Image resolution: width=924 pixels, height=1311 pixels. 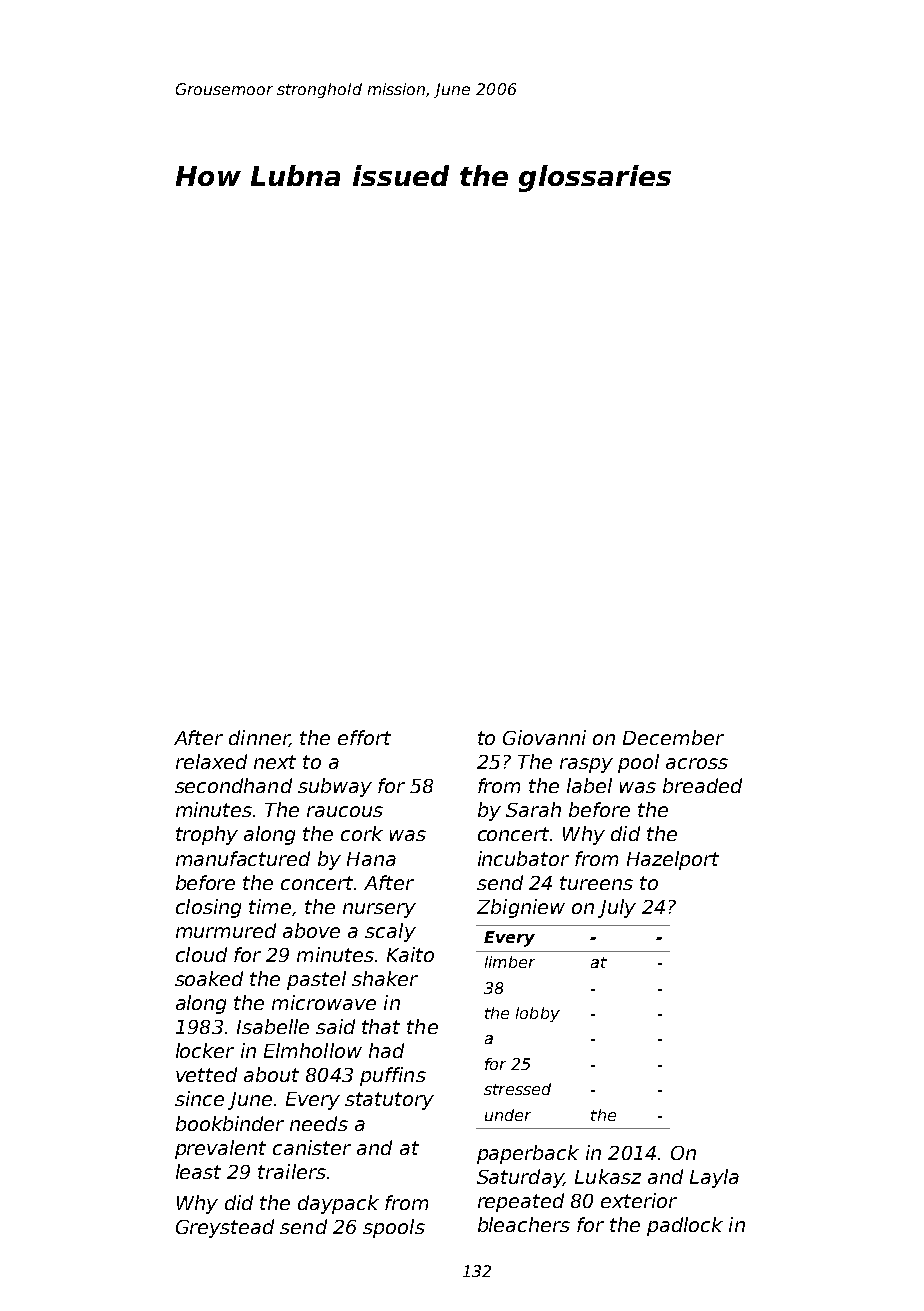 What do you see at coordinates (198, 1171) in the screenshot?
I see `least` at bounding box center [198, 1171].
